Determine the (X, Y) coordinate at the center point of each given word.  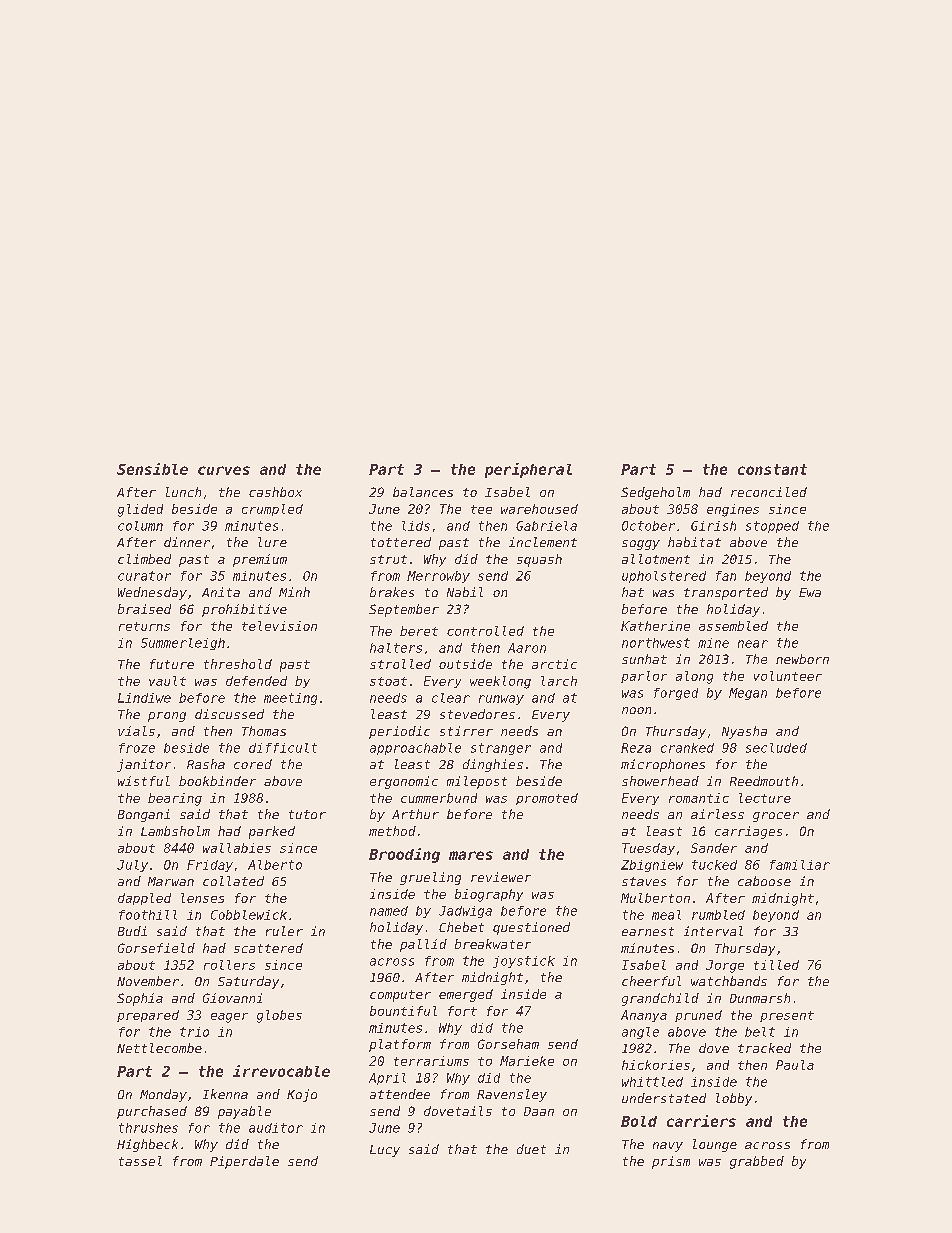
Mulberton (655, 898)
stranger (501, 749)
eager (229, 1018)
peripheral (528, 470)
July (132, 866)
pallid (423, 945)
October (648, 526)
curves (224, 470)
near (753, 644)
